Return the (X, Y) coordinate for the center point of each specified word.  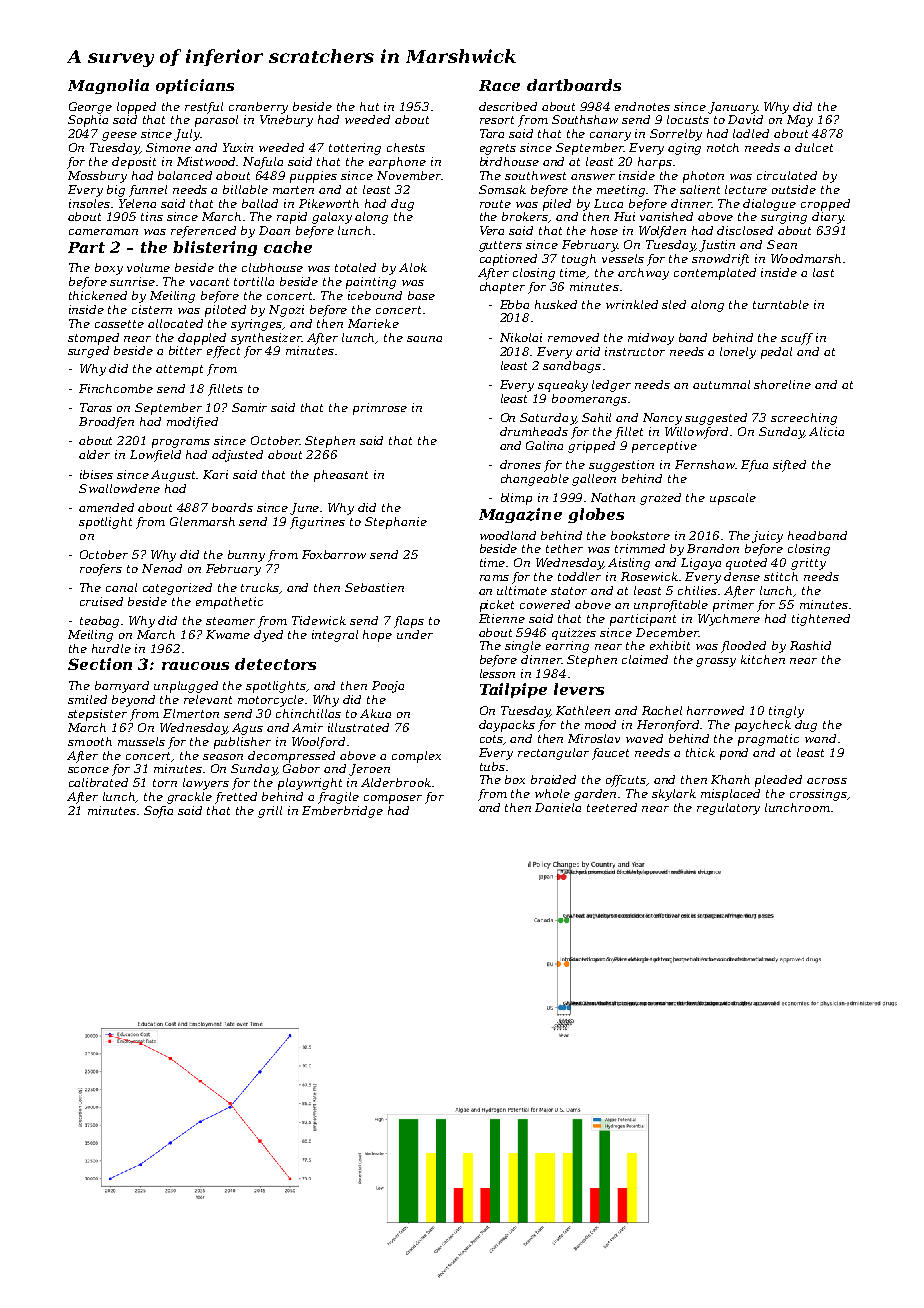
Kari (215, 474)
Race (499, 85)
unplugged (186, 687)
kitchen (763, 659)
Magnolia (108, 86)
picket (497, 606)
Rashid (810, 645)
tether (564, 548)
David (745, 119)
